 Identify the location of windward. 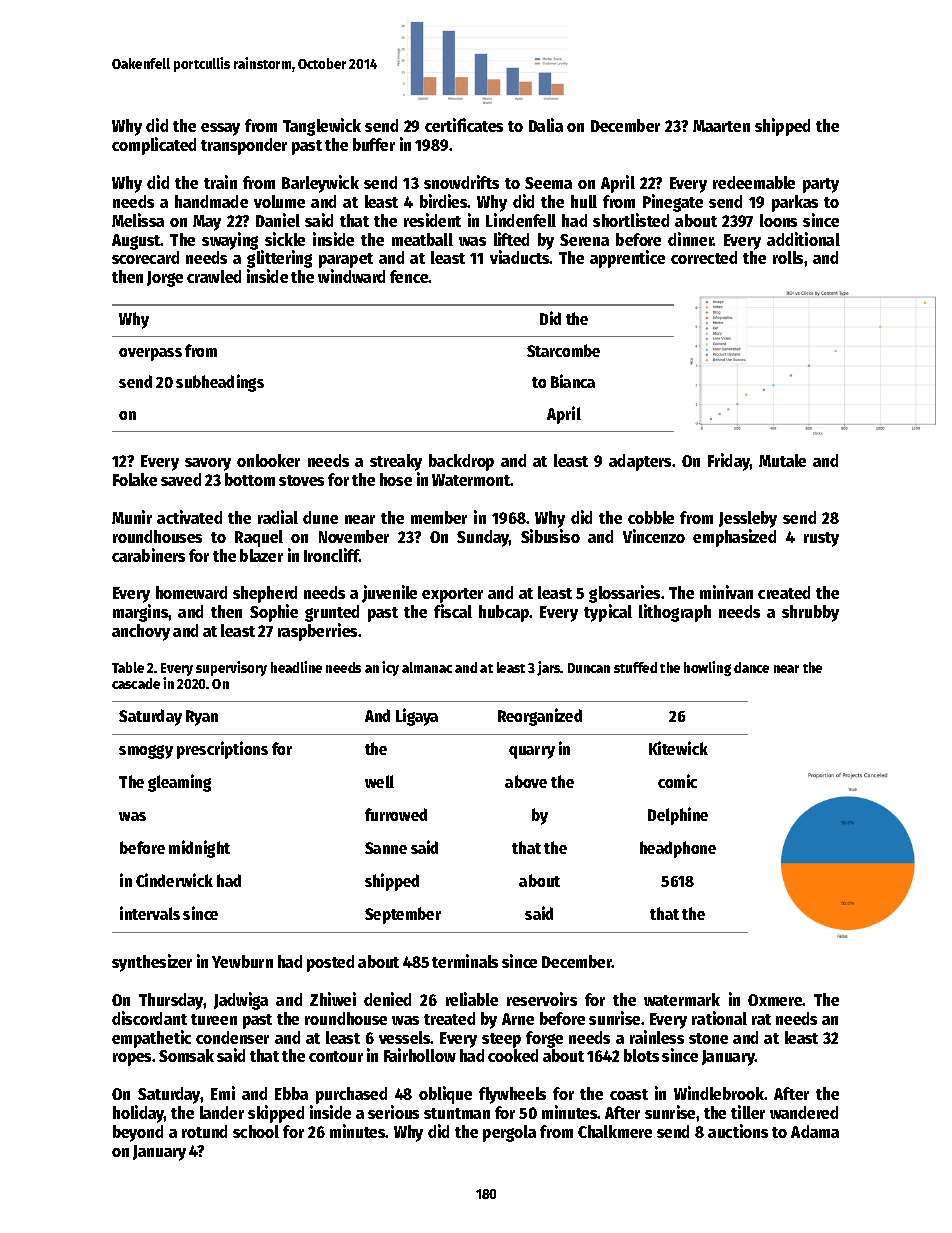
(351, 276).
